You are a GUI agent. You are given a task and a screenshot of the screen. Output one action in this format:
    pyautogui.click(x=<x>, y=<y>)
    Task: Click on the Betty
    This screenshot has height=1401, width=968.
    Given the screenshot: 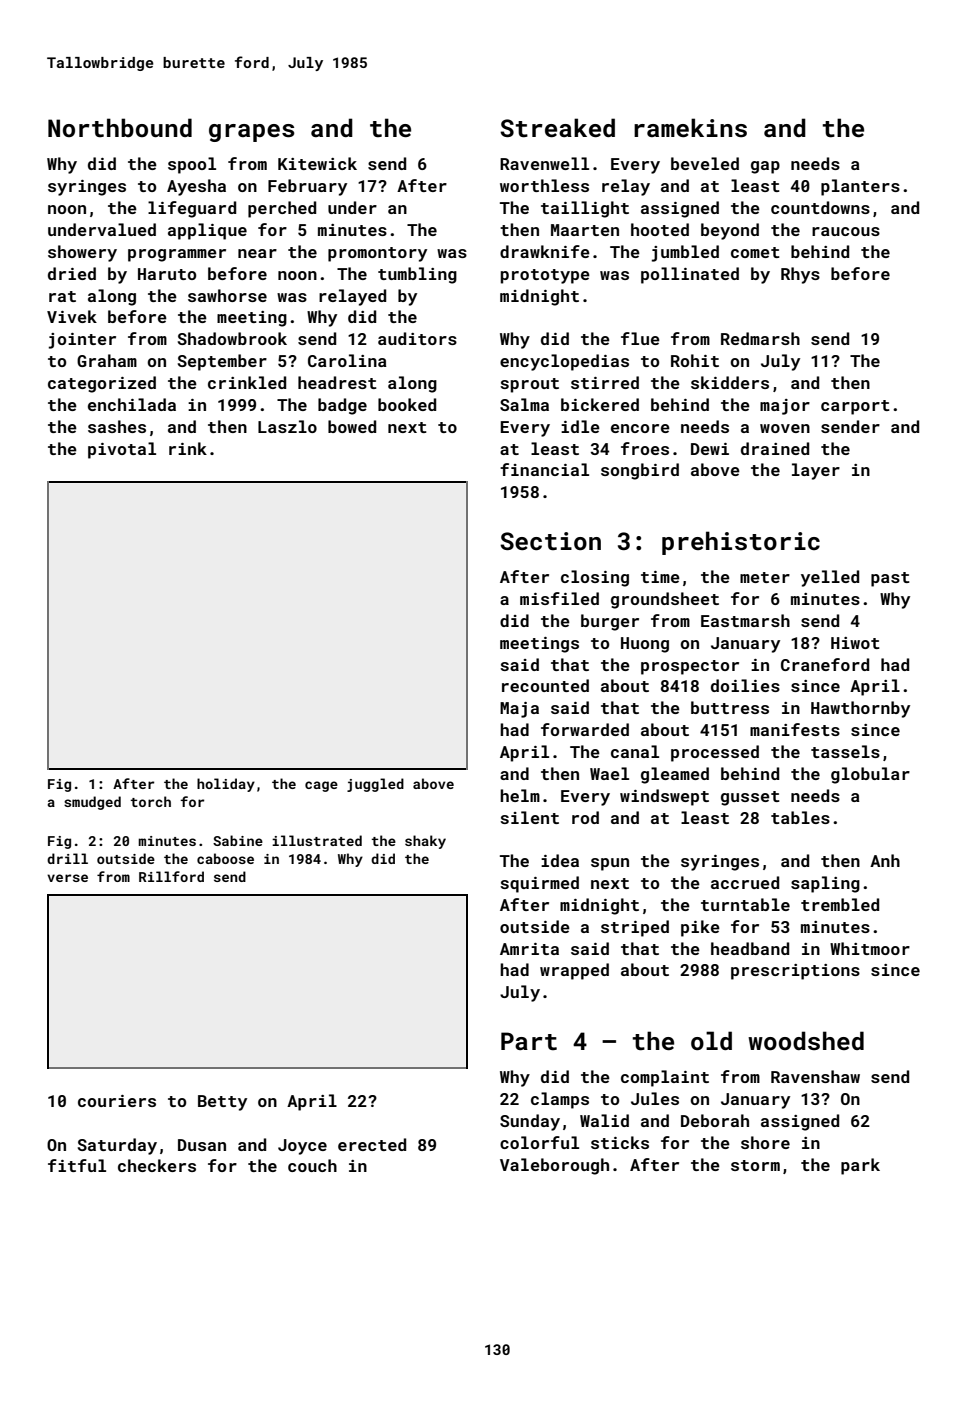 What is the action you would take?
    pyautogui.click(x=222, y=1103)
